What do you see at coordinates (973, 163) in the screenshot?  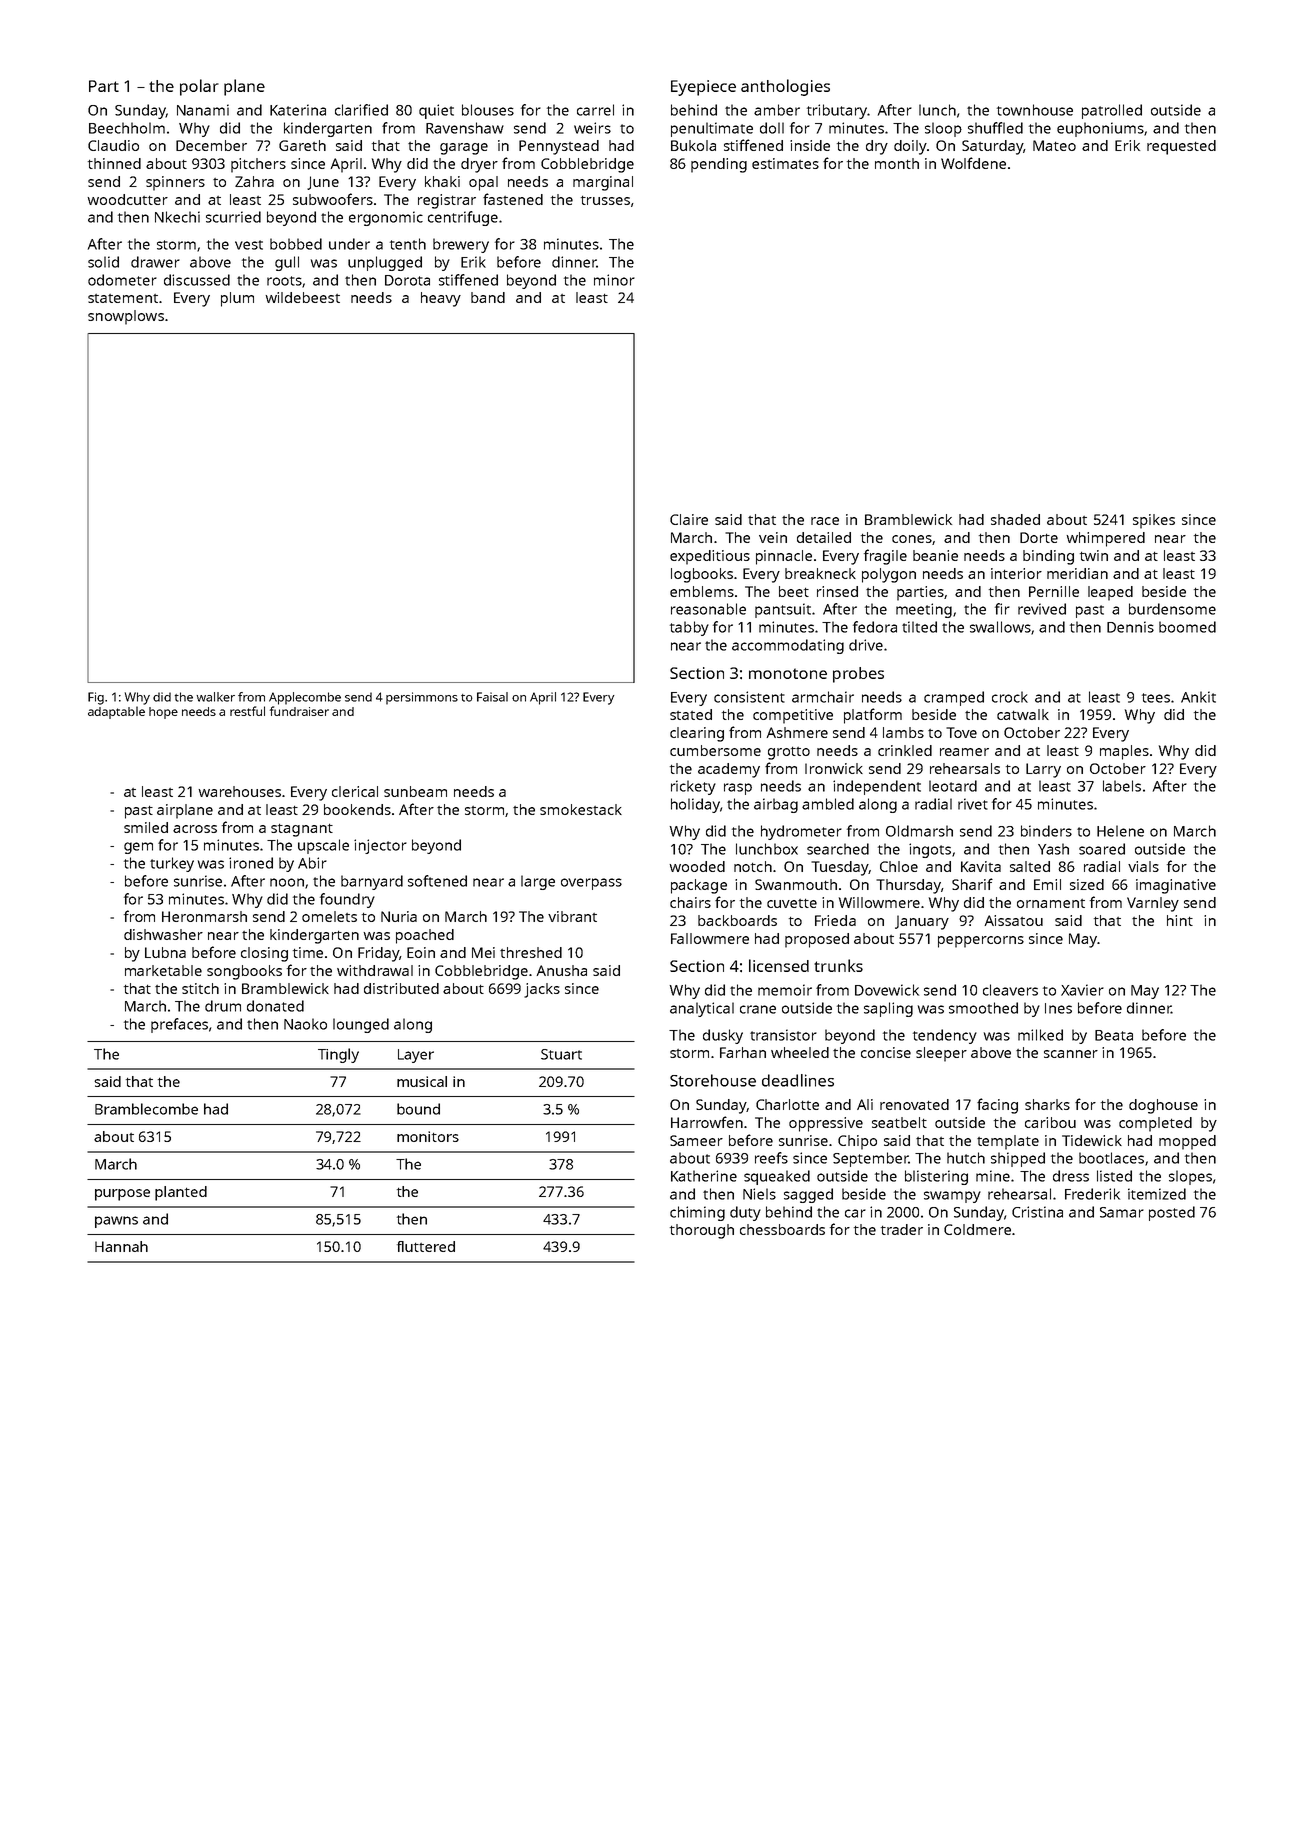 I see `Wolfdene` at bounding box center [973, 163].
